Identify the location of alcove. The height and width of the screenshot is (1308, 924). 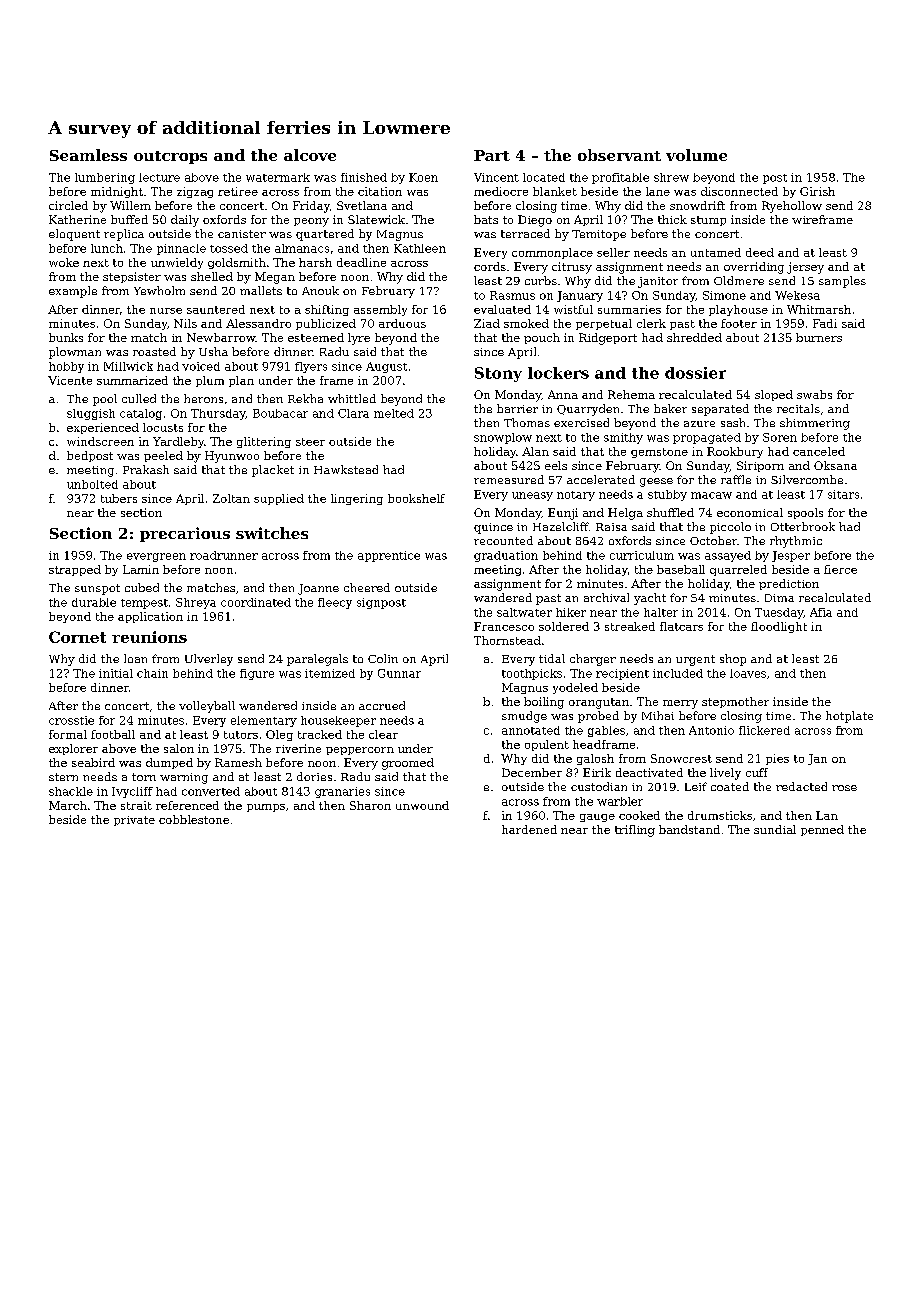
(310, 155).
